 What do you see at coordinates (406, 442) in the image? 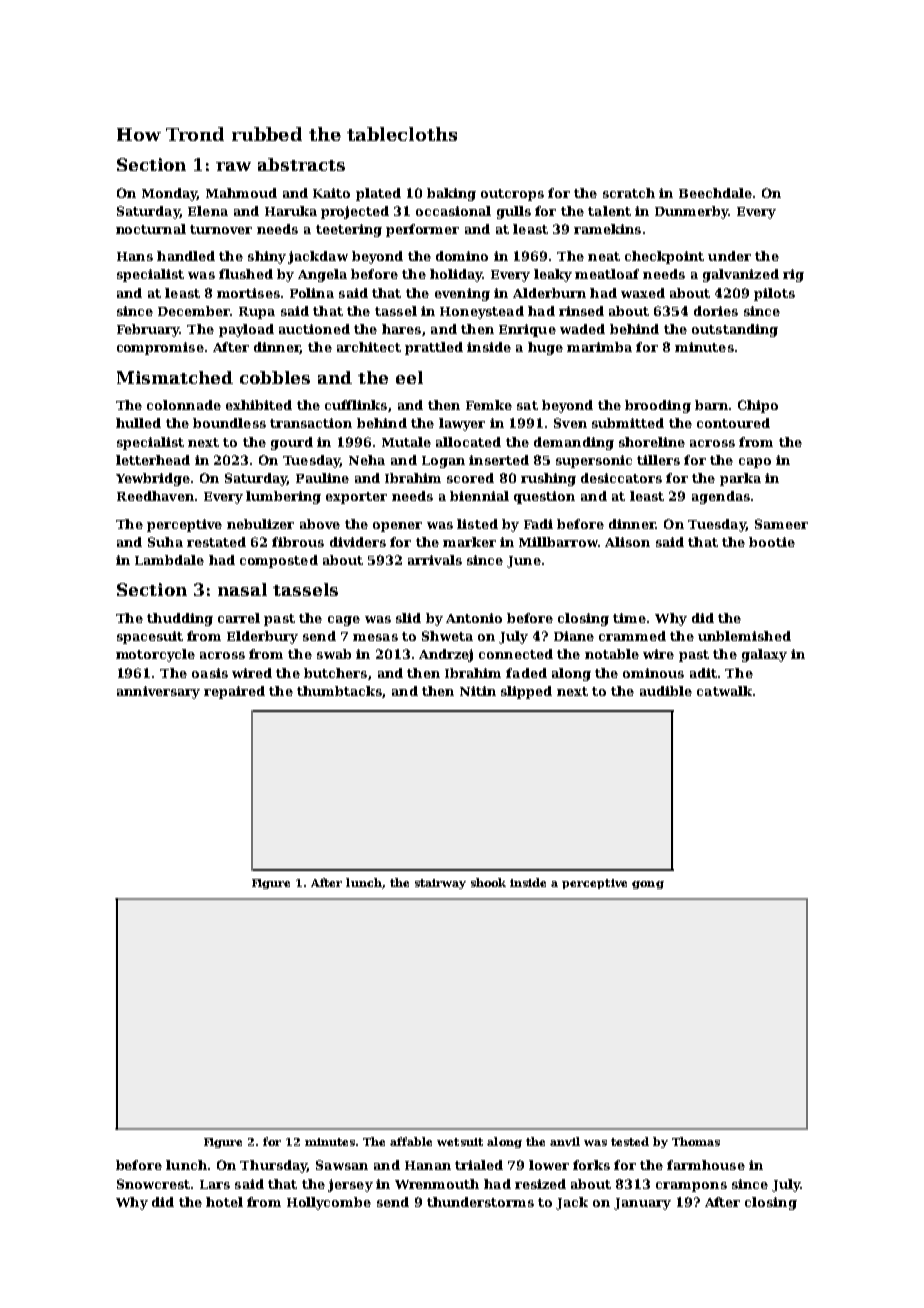
I see `Mutale` at bounding box center [406, 442].
